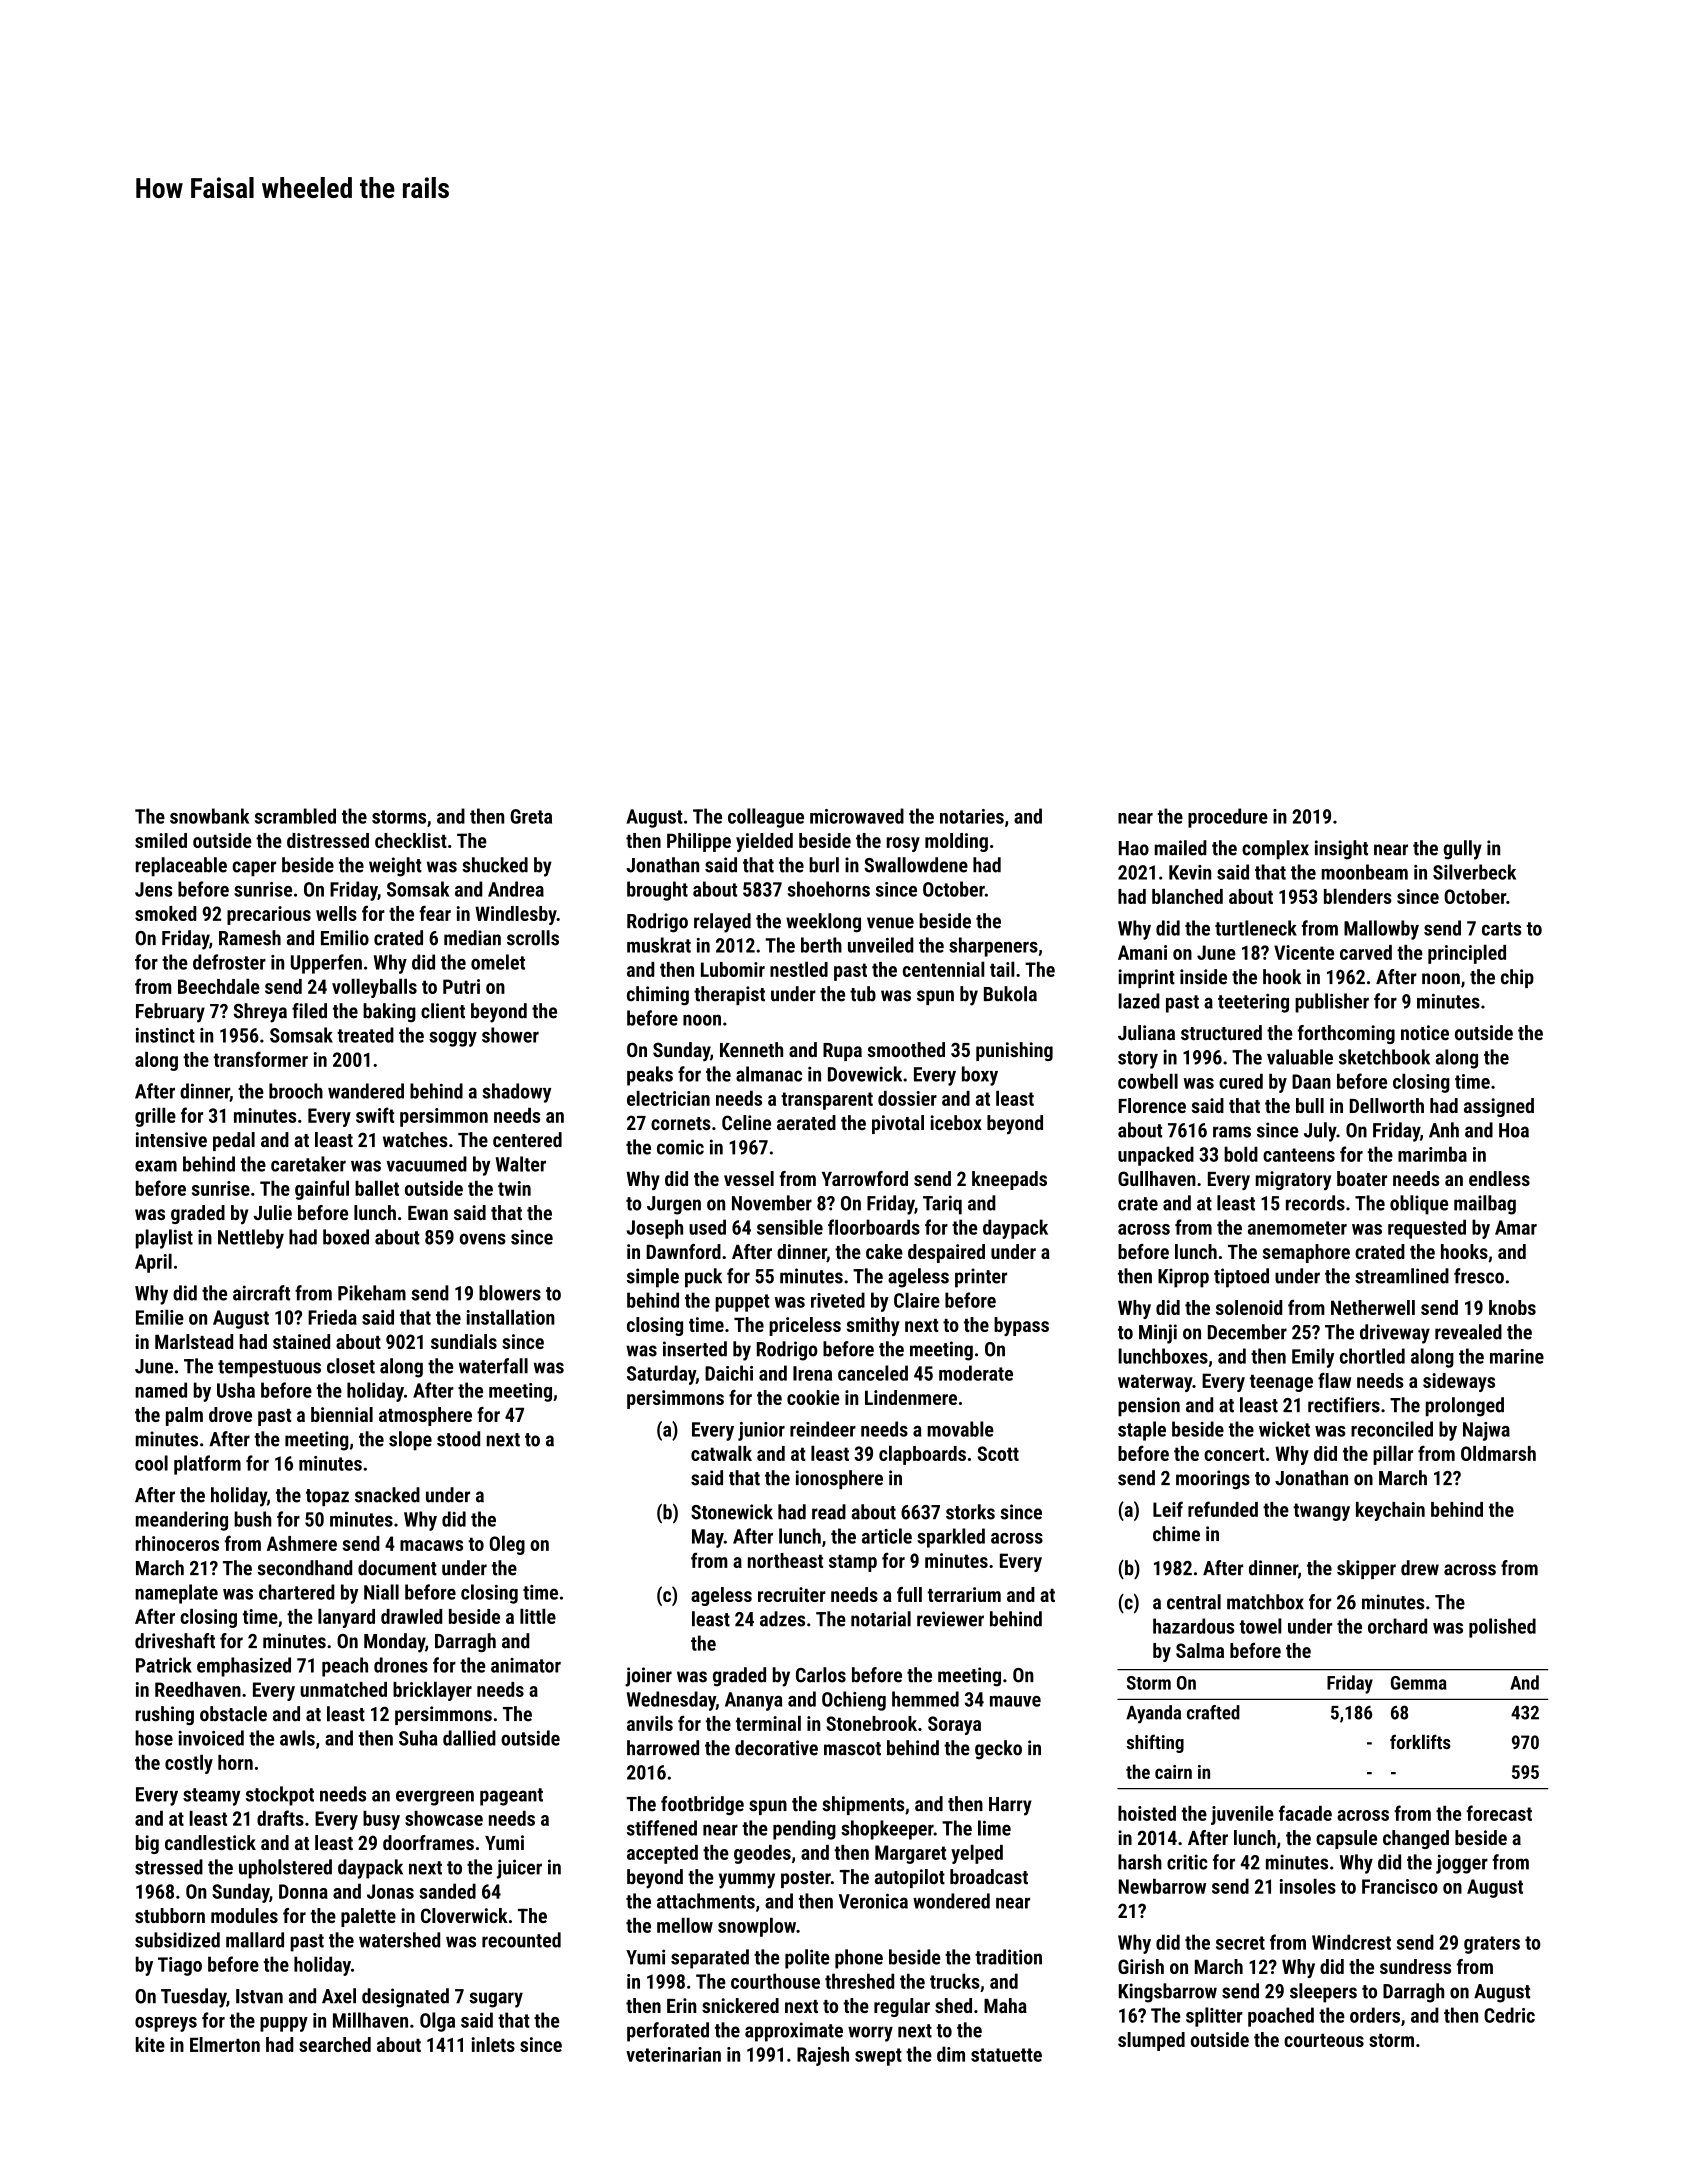  Describe the element at coordinates (1390, 1511) in the screenshot. I see `keychain` at that location.
